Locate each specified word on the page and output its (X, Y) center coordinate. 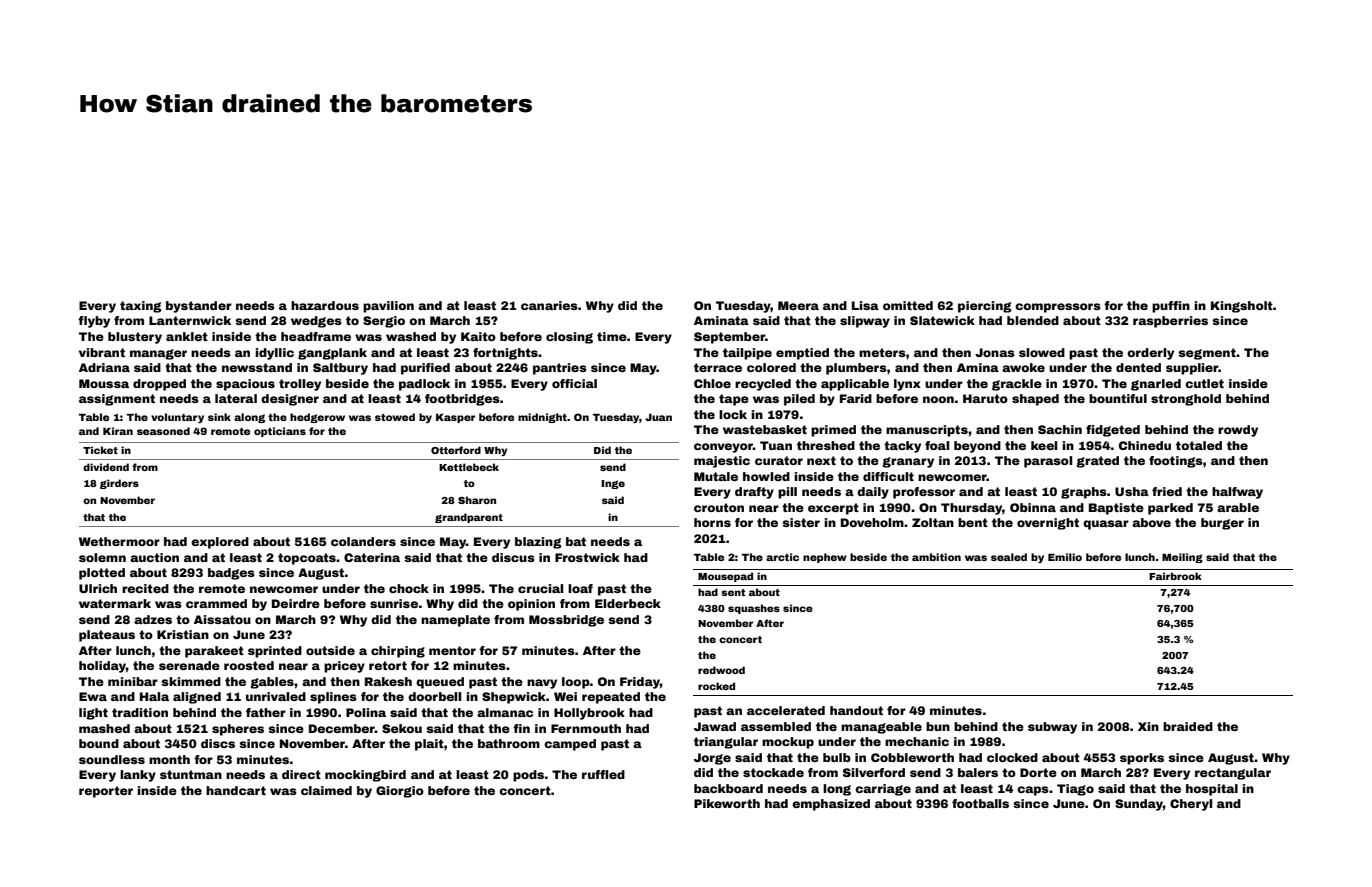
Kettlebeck (469, 467)
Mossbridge (566, 621)
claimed (326, 790)
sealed (1009, 557)
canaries (549, 305)
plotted (102, 574)
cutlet (1204, 383)
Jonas (995, 352)
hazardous (325, 305)
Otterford (456, 450)
